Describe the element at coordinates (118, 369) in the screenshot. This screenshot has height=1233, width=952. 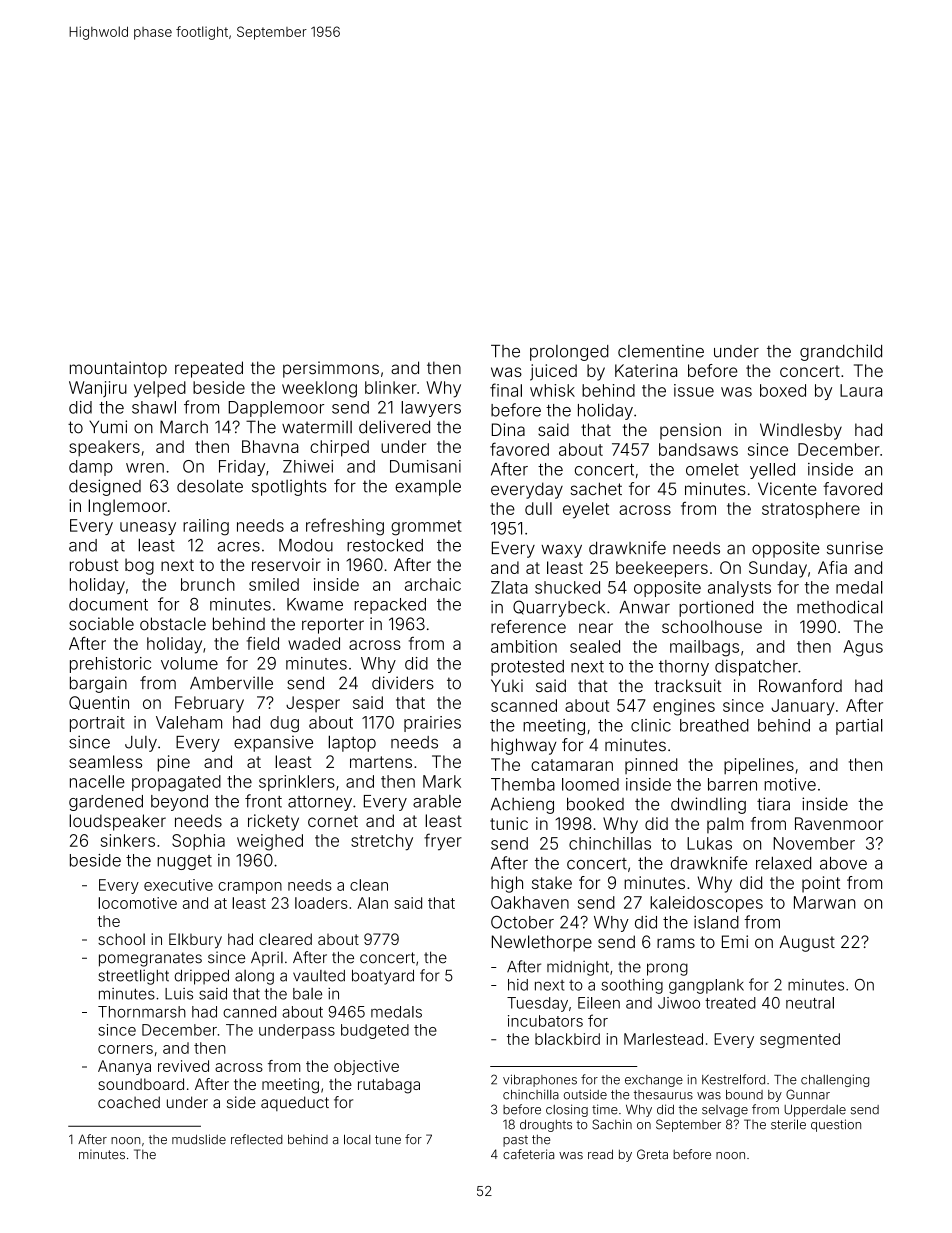
I see `mountaintop` at that location.
